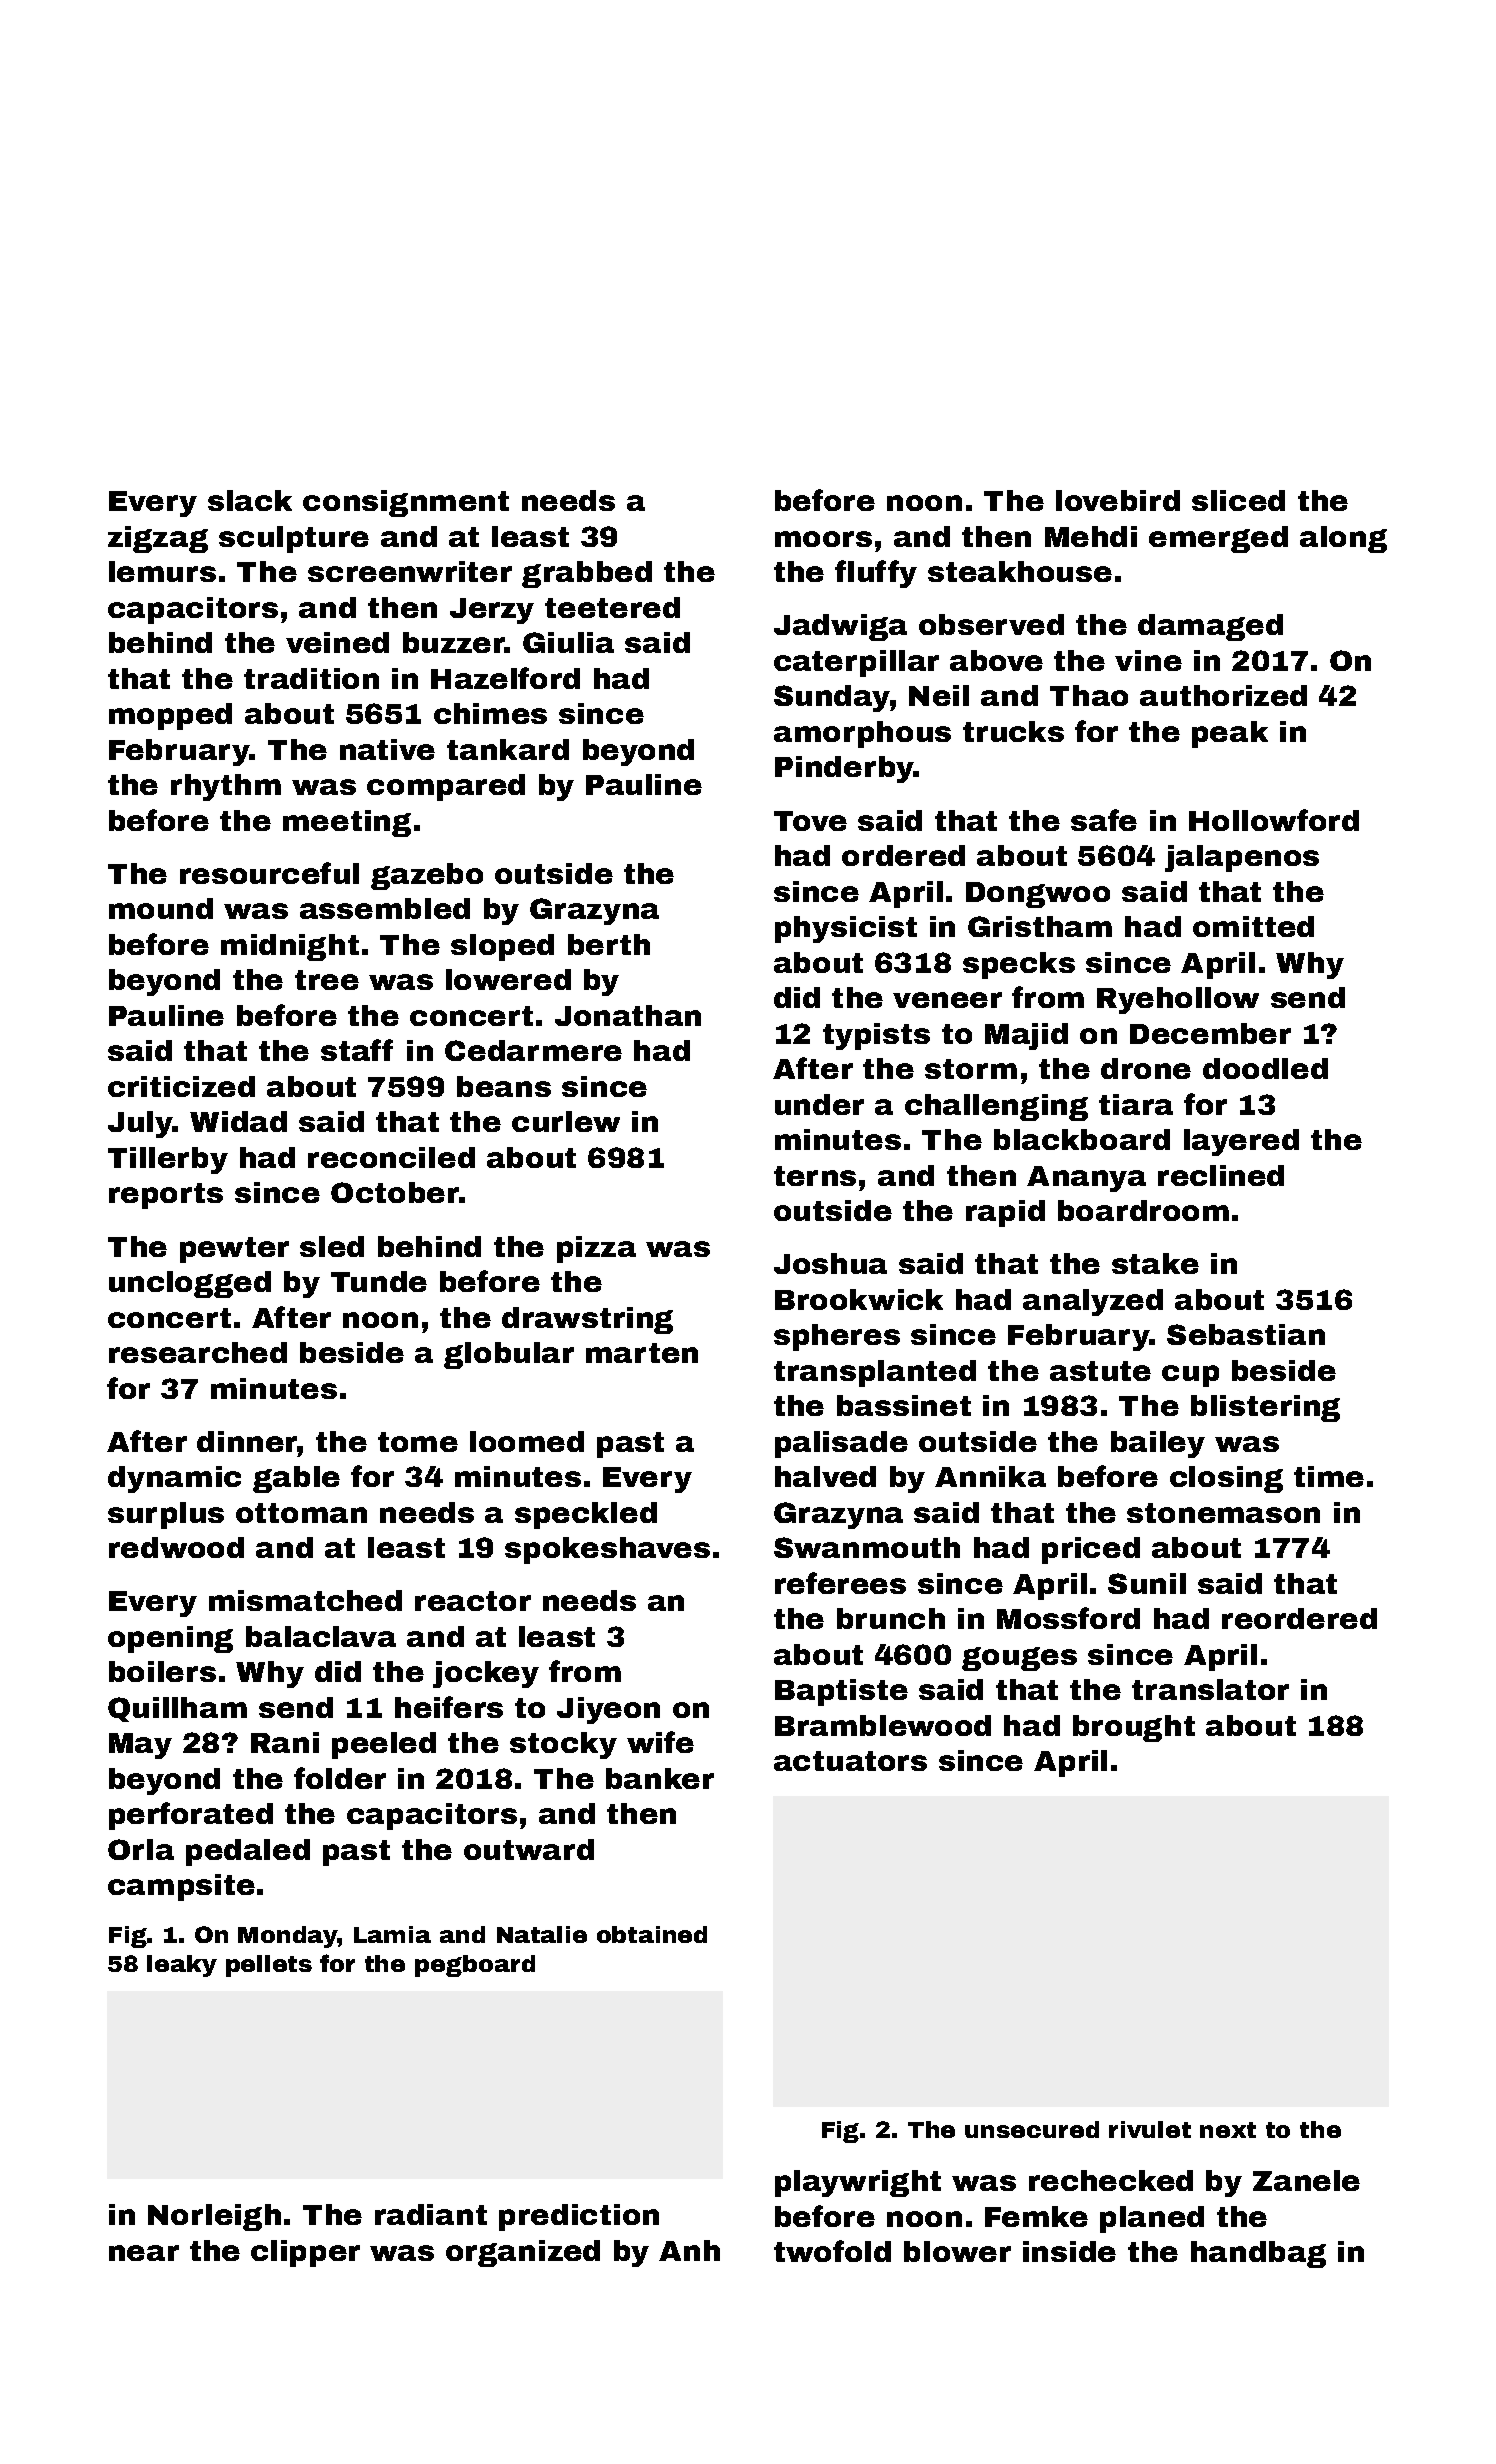 The width and height of the document is (1496, 2464). What do you see at coordinates (689, 2250) in the document?
I see `Anh` at bounding box center [689, 2250].
